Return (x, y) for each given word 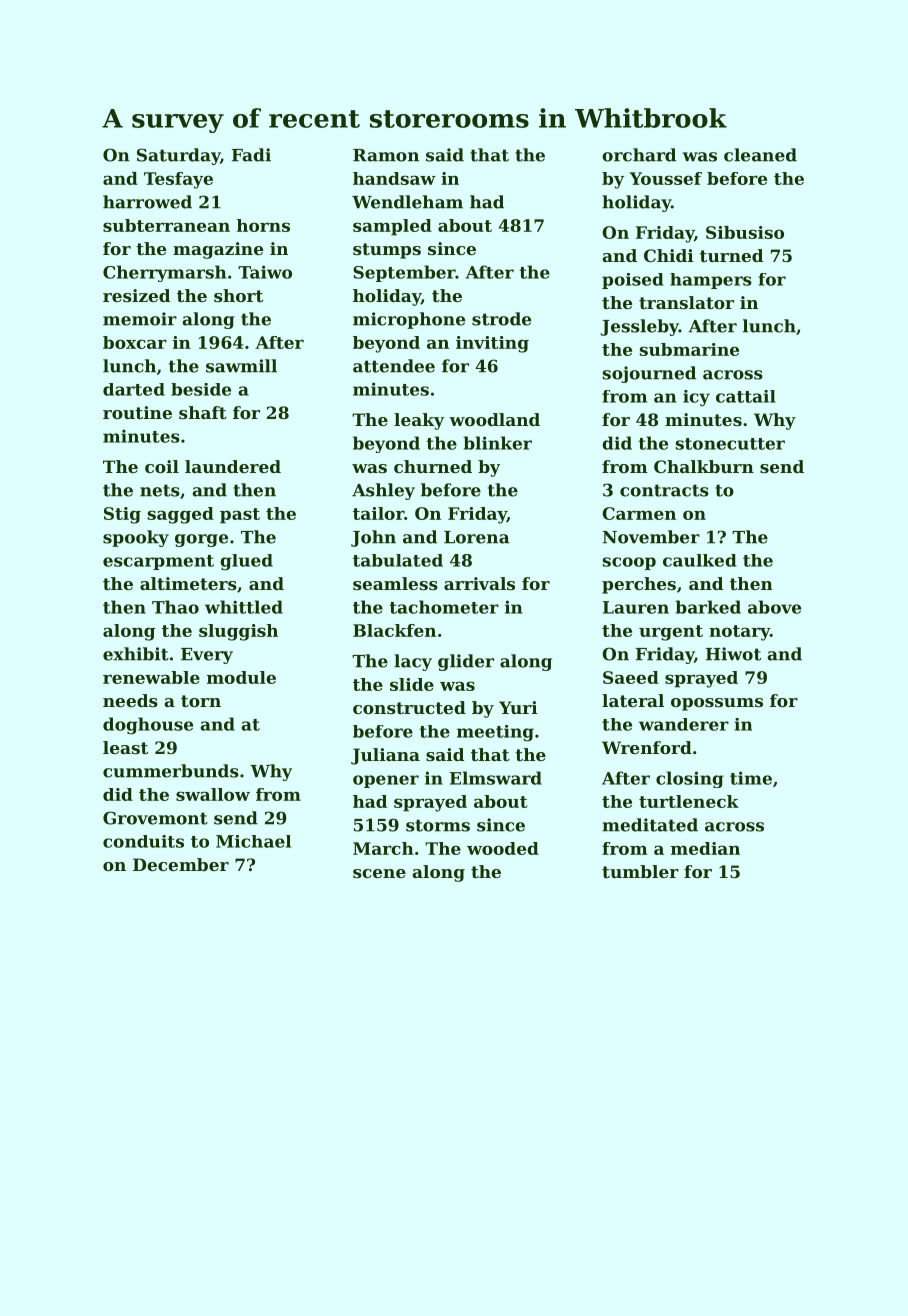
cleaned (760, 155)
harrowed (147, 202)
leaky (419, 421)
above (774, 607)
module (241, 677)
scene (379, 873)
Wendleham (407, 202)
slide (412, 684)
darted (134, 389)
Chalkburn (704, 466)
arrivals (479, 583)
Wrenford (647, 747)
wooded (503, 848)
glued (246, 562)
